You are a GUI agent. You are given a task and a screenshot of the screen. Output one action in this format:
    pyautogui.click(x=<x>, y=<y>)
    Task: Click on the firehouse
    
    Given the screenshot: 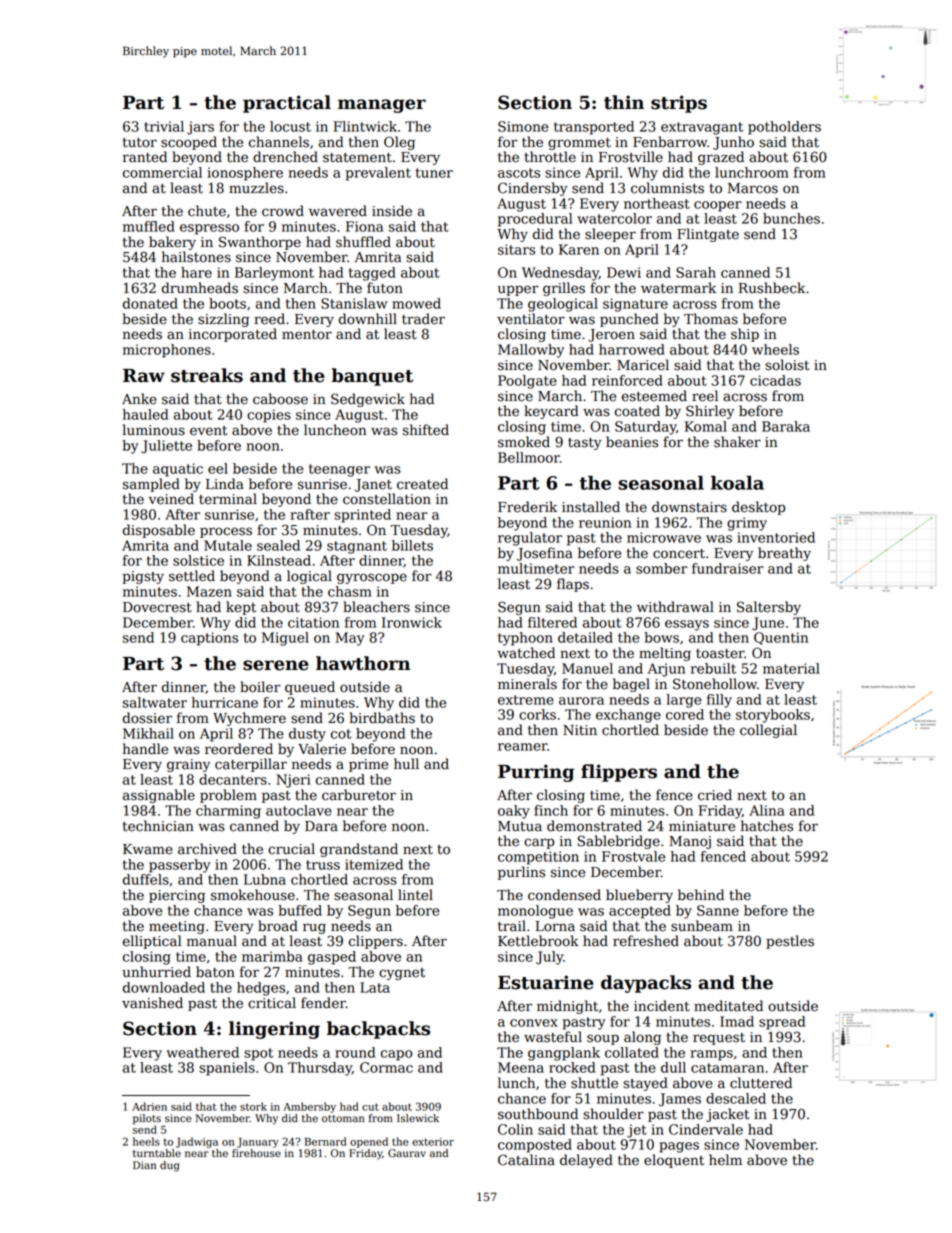 What is the action you would take?
    pyautogui.click(x=256, y=1153)
